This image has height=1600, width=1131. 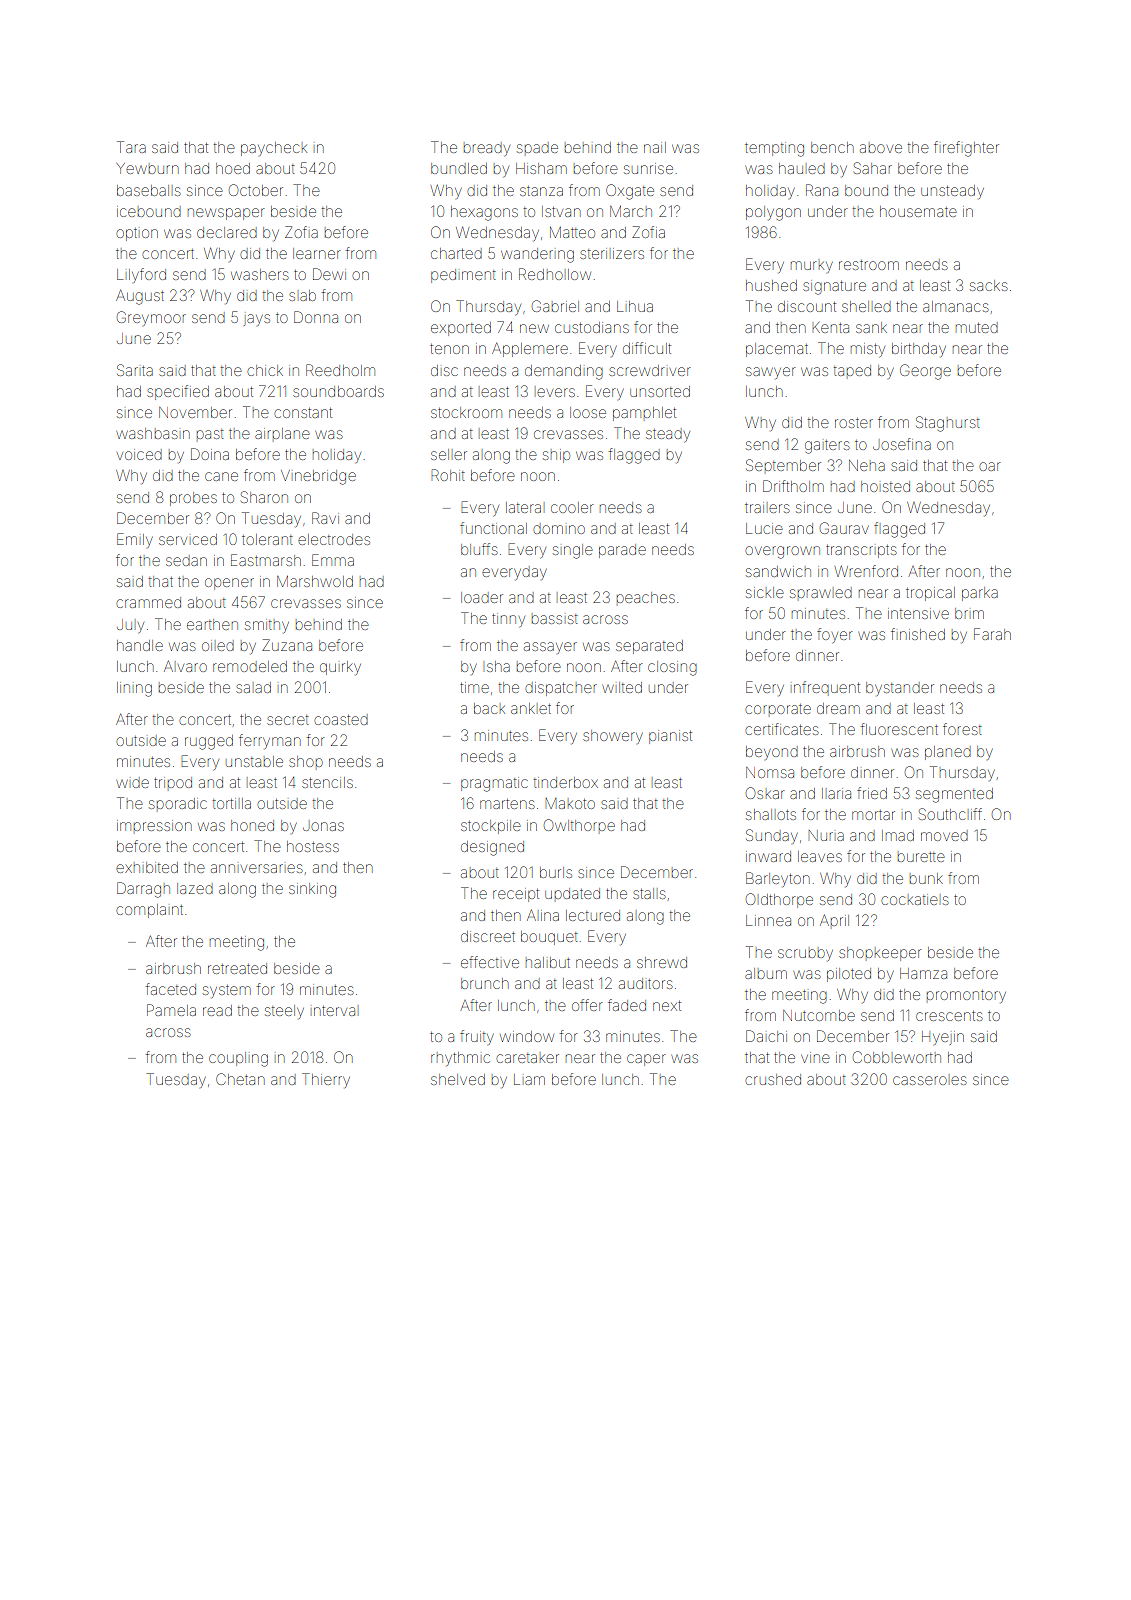 I want to click on showery, so click(x=613, y=737).
